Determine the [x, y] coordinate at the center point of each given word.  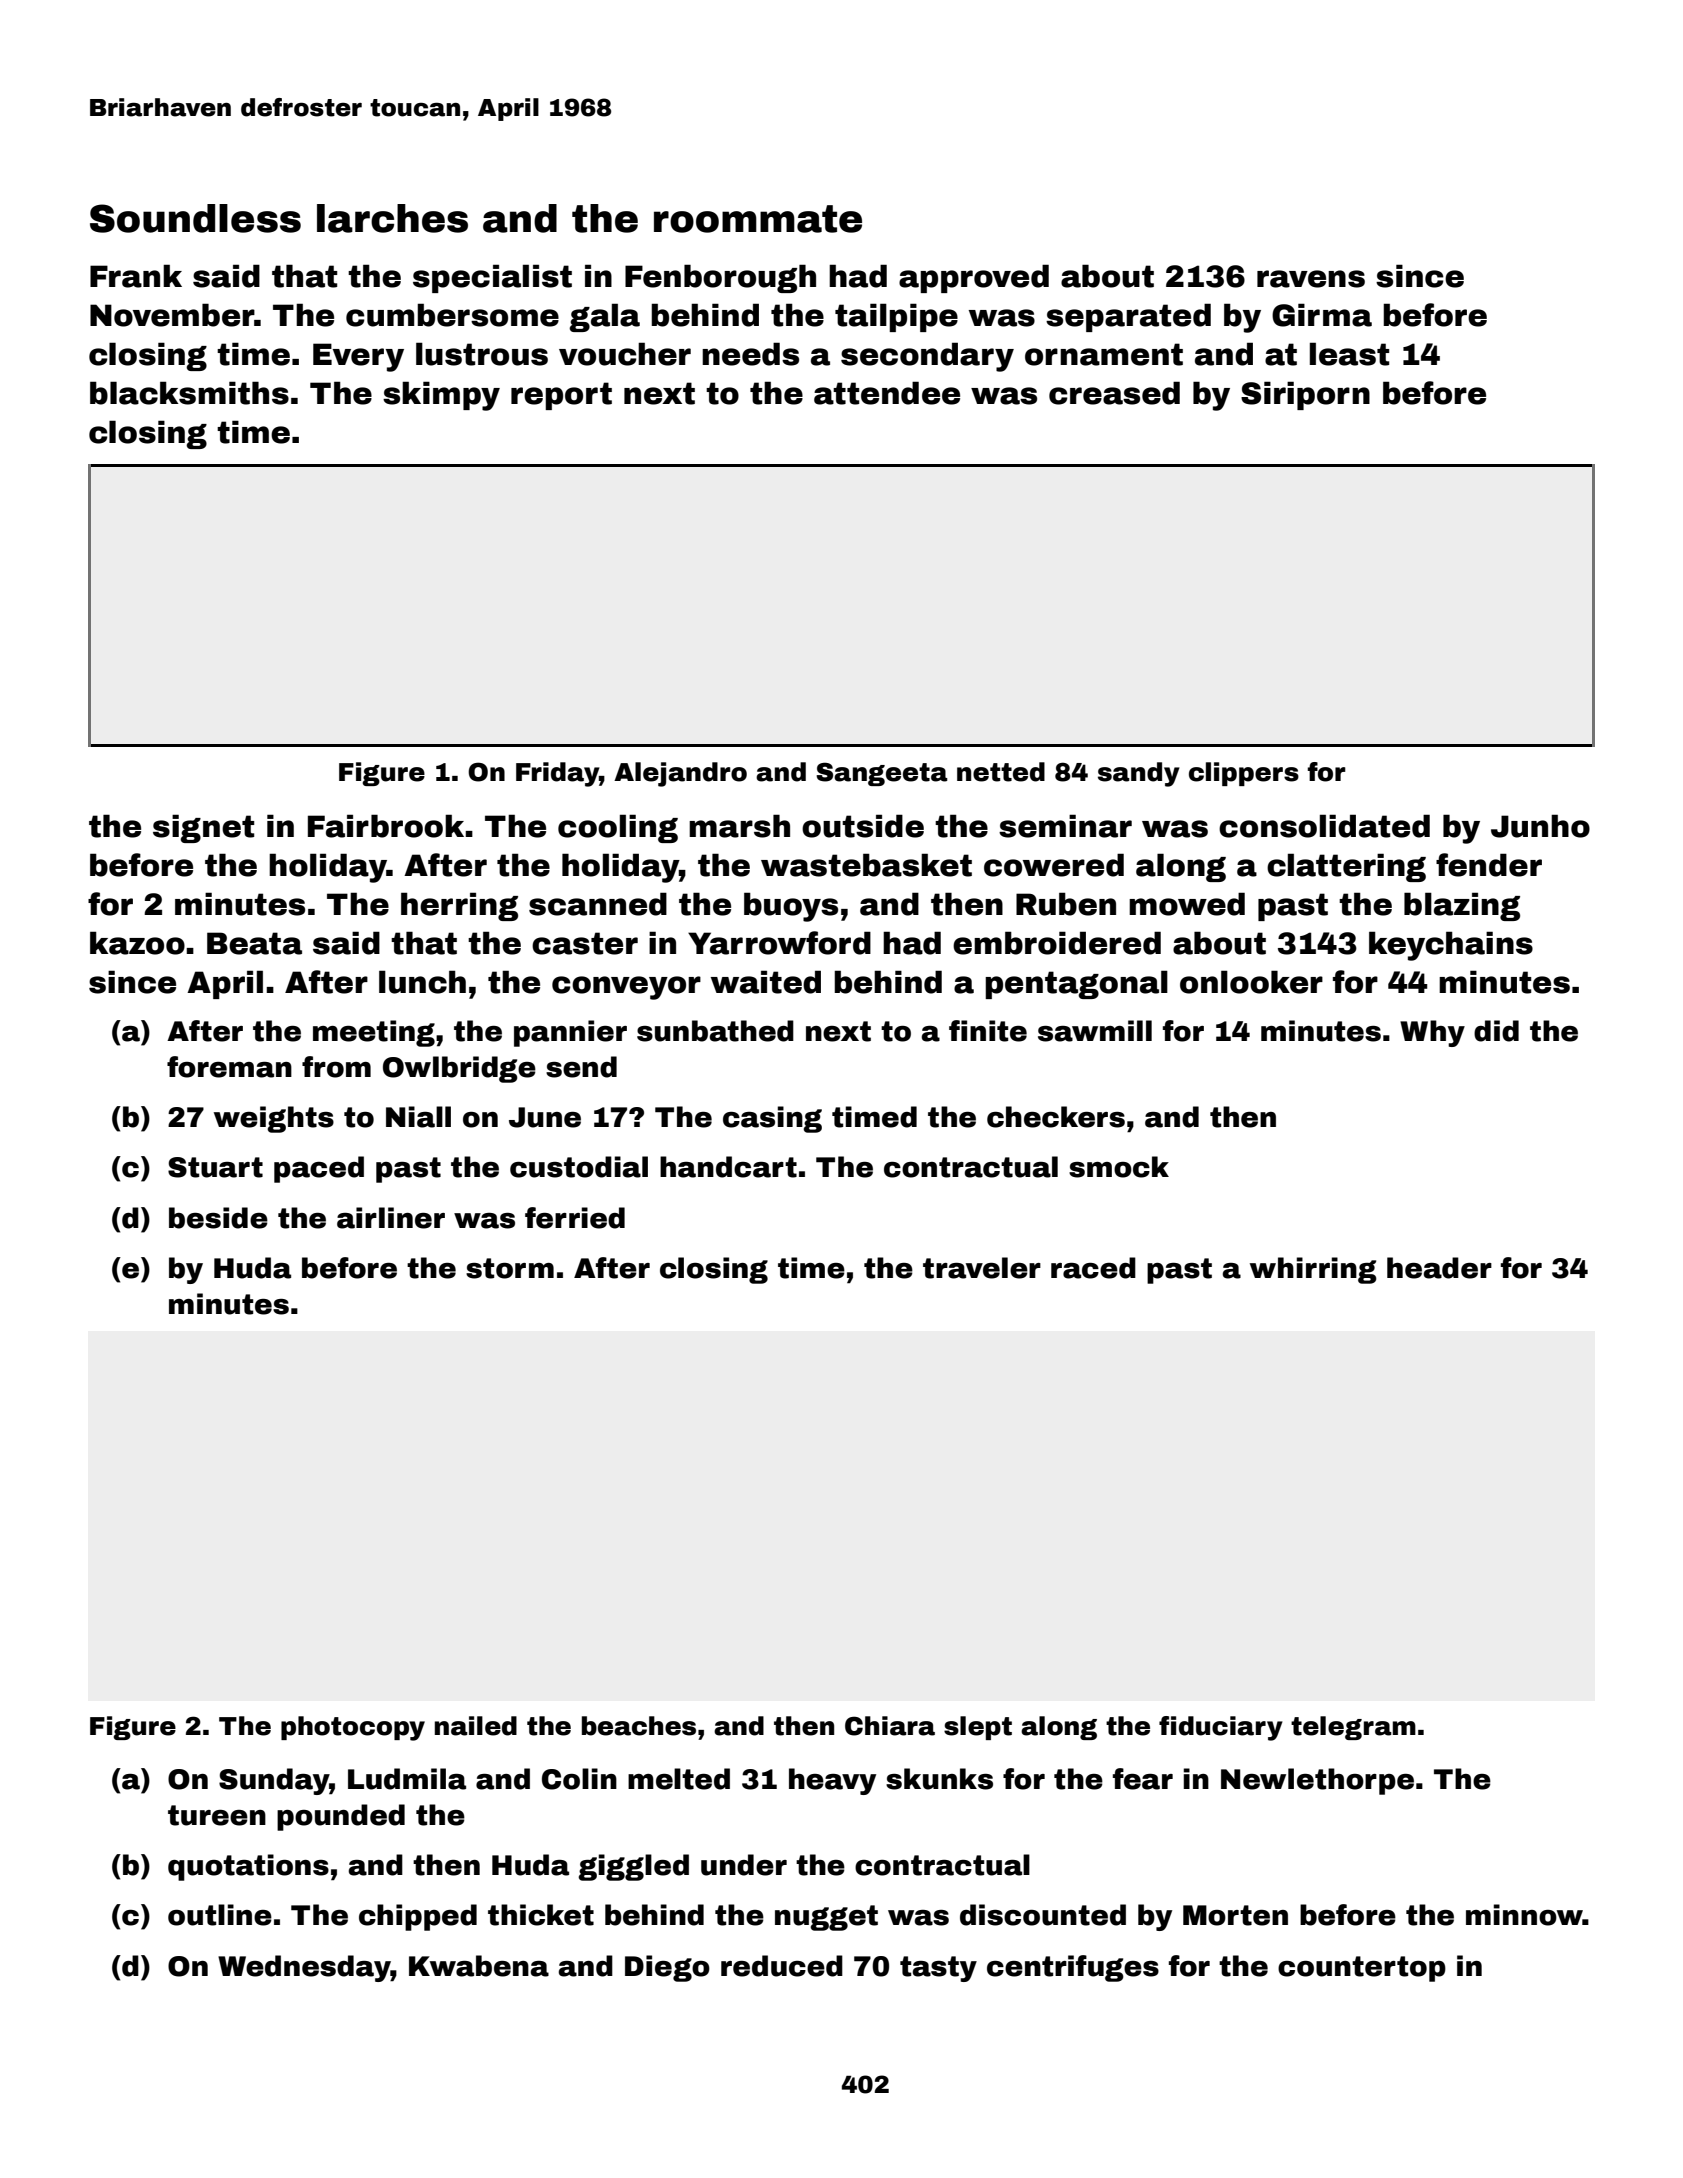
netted [1001, 772]
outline [220, 1915]
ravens [1311, 279]
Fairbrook [386, 826]
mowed [1187, 904]
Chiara [890, 1726]
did [1496, 1031]
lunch [422, 982]
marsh [739, 826]
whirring [1313, 1270]
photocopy [353, 1728]
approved [974, 278]
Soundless [195, 218]
